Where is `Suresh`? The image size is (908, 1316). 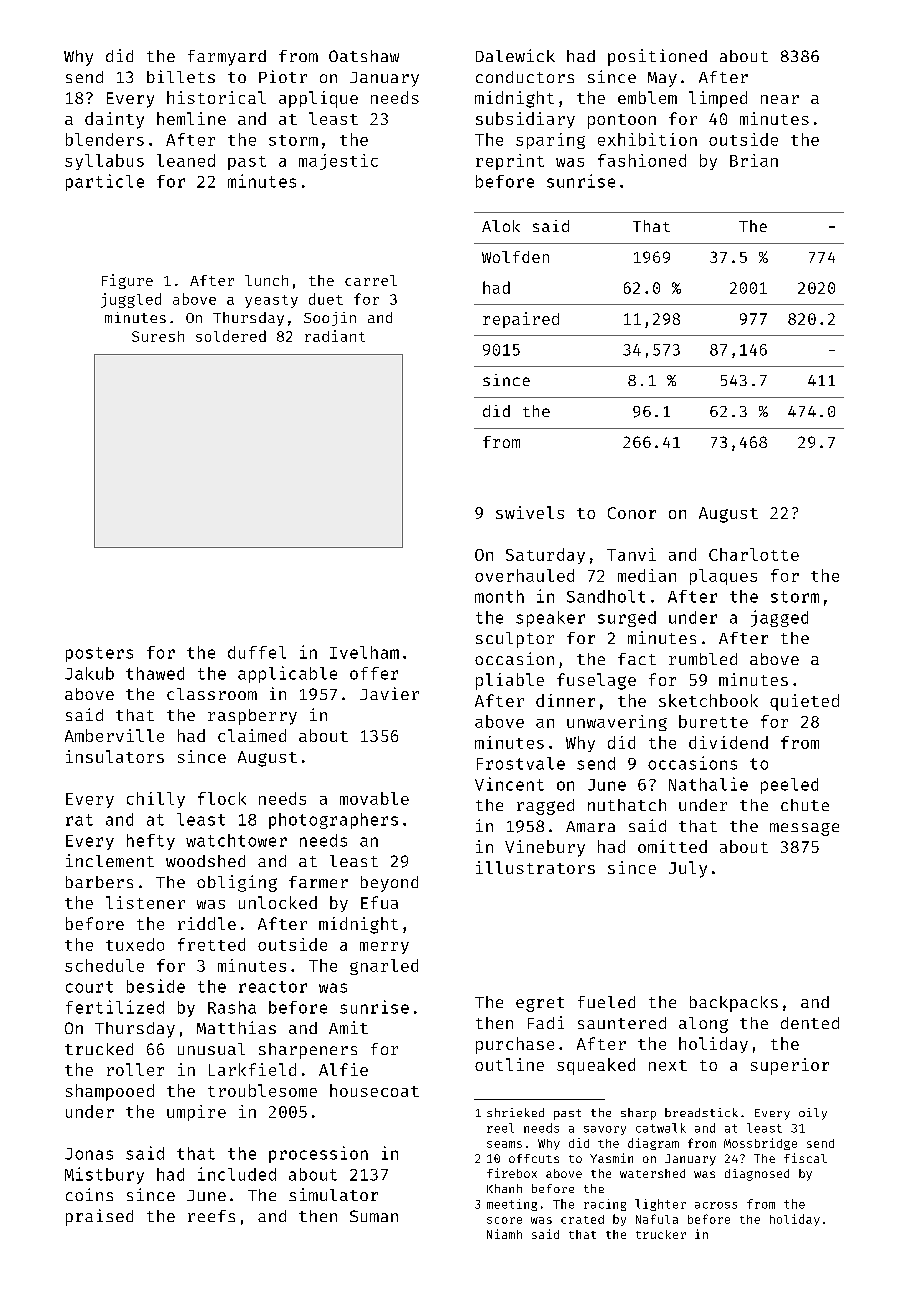 Suresh is located at coordinates (158, 336).
